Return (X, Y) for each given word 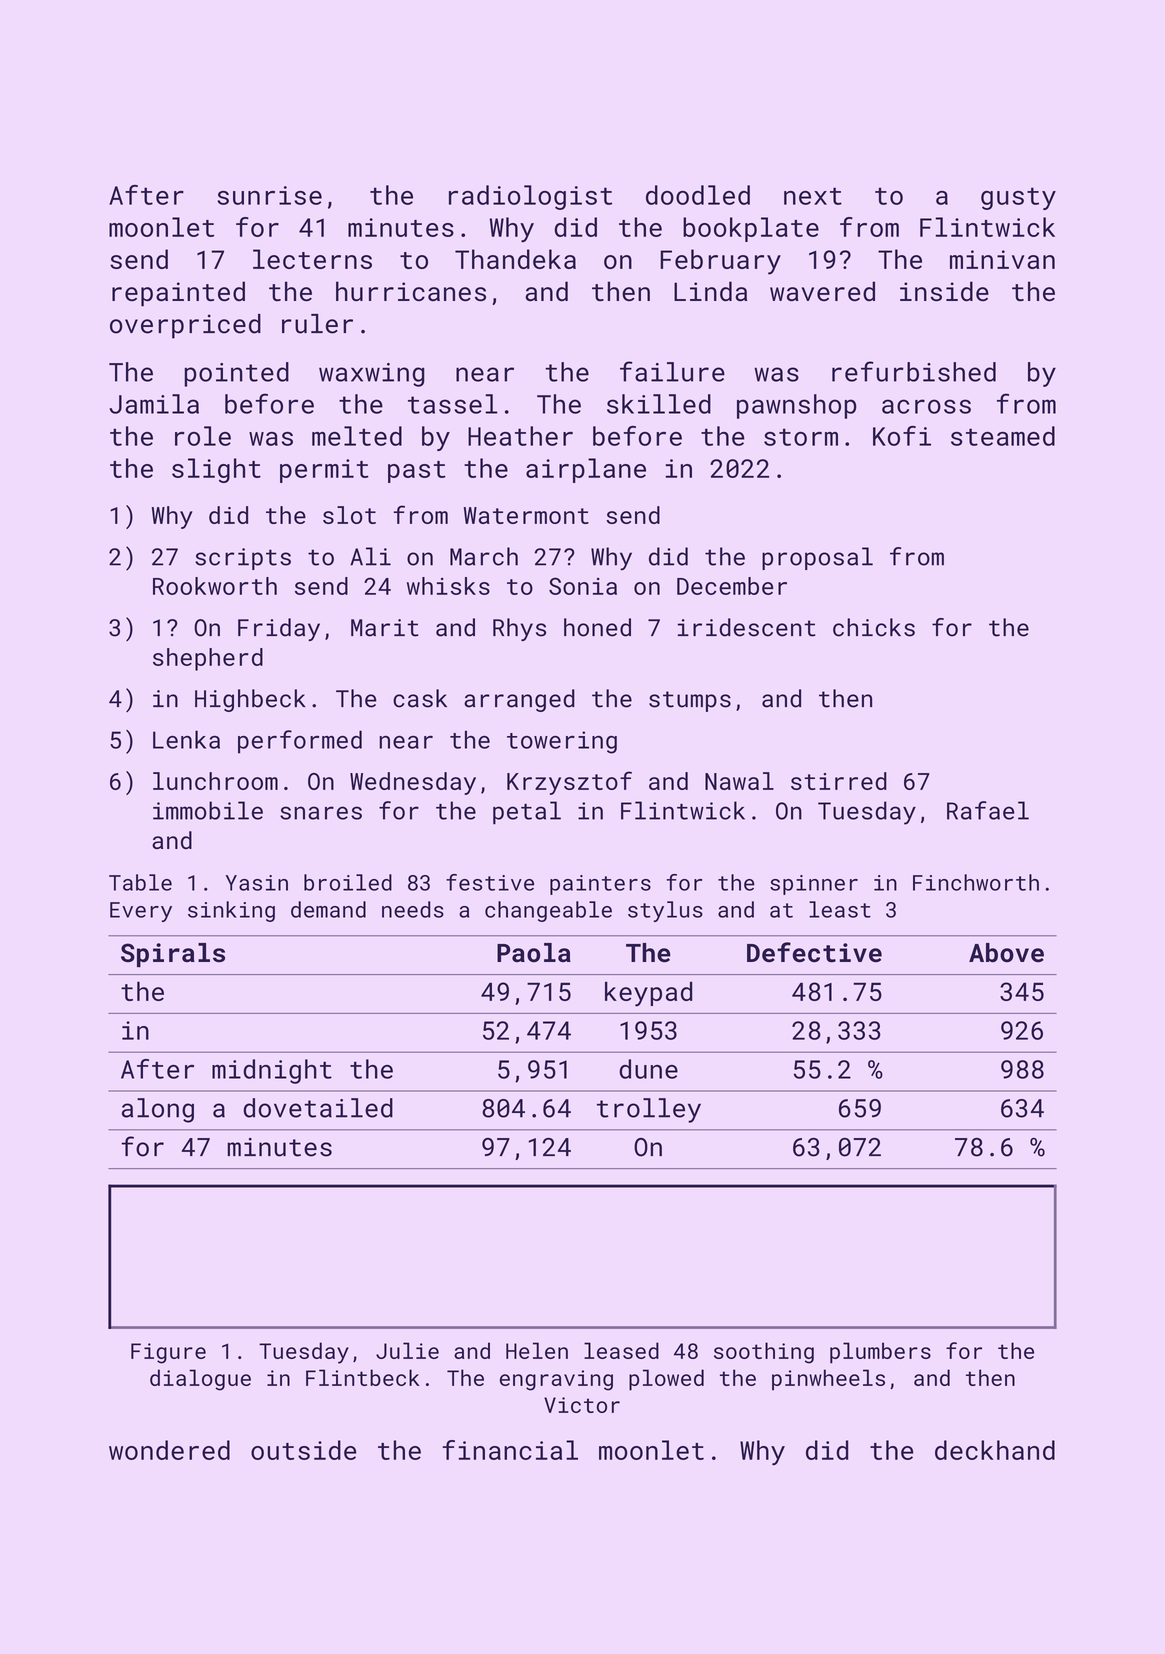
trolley (649, 1110)
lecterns (312, 259)
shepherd (208, 659)
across (926, 406)
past (417, 472)
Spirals (173, 955)
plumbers (880, 1353)
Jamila (154, 404)
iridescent (747, 627)
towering (562, 742)
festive (490, 882)
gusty (1018, 198)
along (158, 1110)
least (840, 909)
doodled (698, 195)
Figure (168, 1353)
